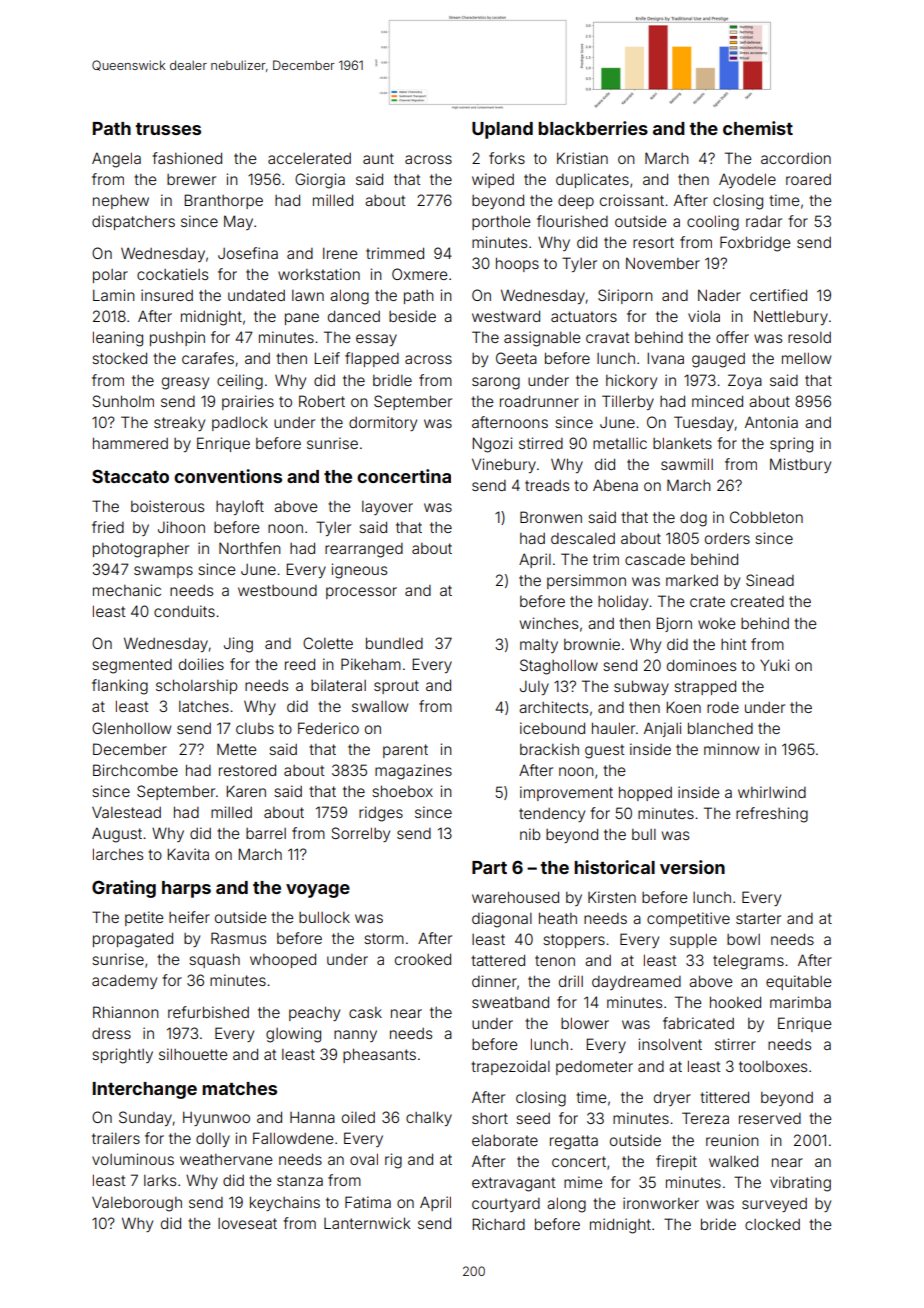 The image size is (924, 1308). Describe the element at coordinates (145, 1090) in the document. I see `Interchange` at that location.
